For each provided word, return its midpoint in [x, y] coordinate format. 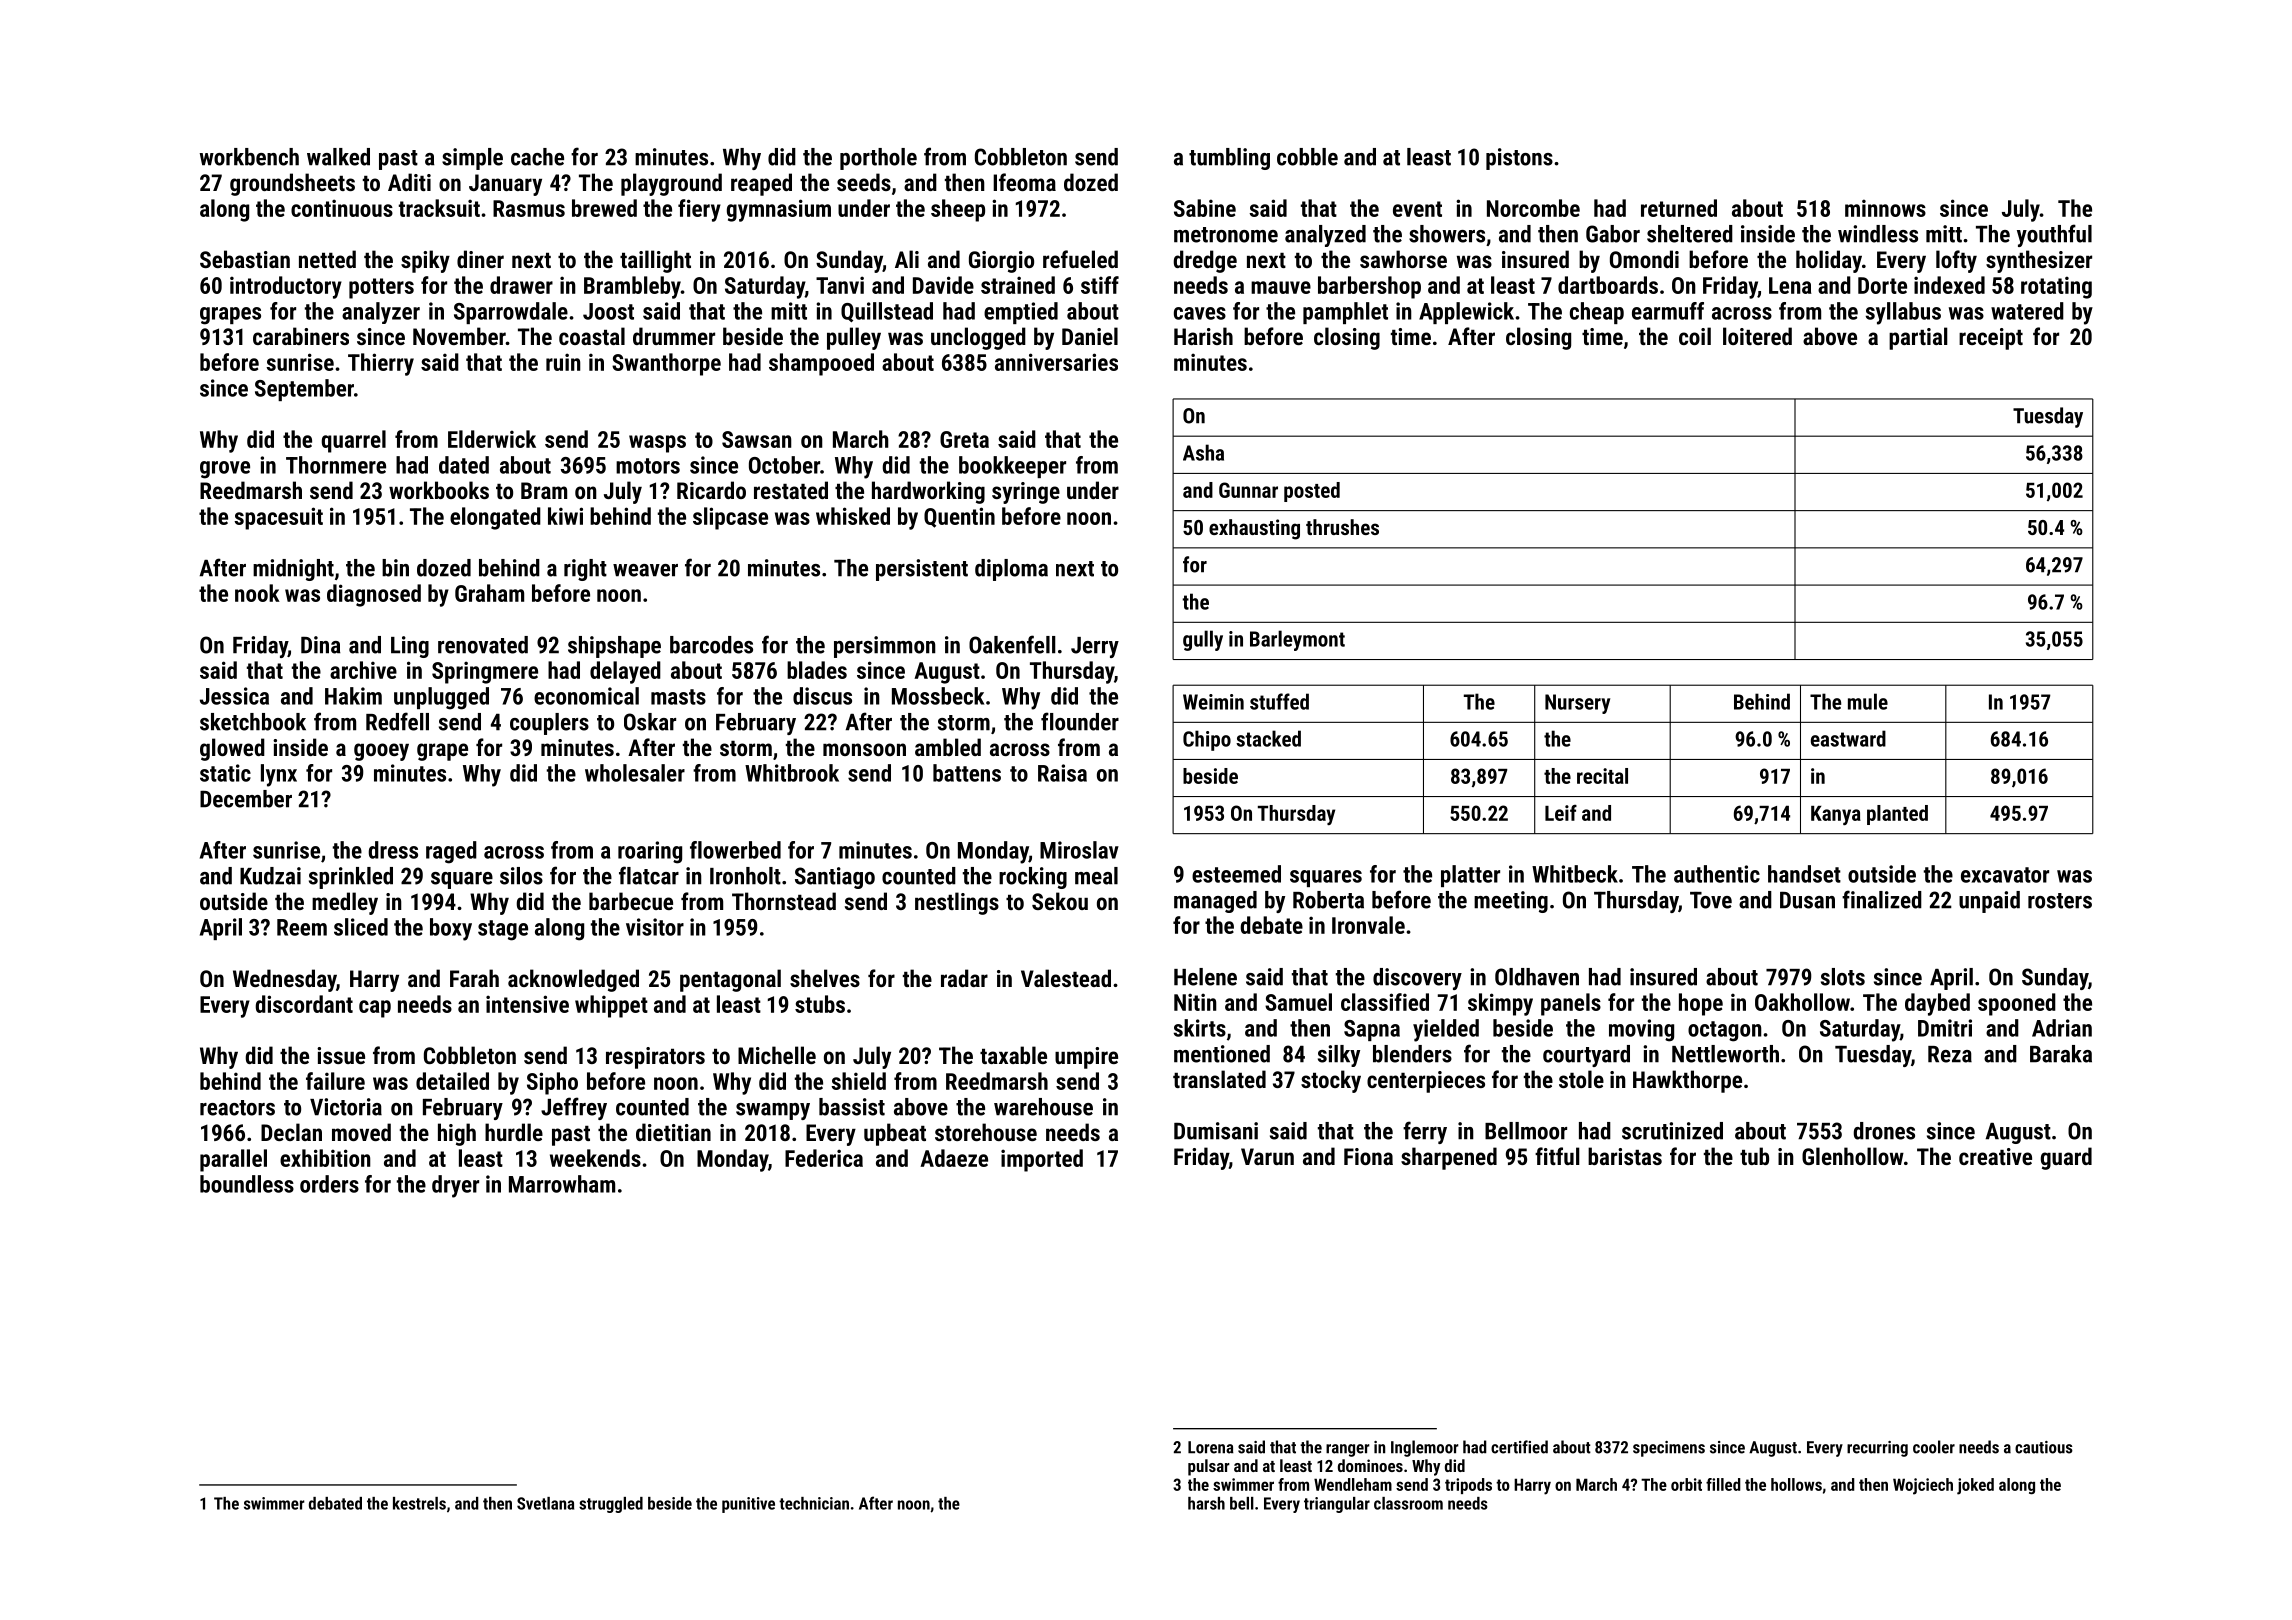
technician [814, 1503]
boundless [247, 1184]
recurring [1877, 1449]
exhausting [1254, 529]
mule [1868, 701]
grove [225, 470]
